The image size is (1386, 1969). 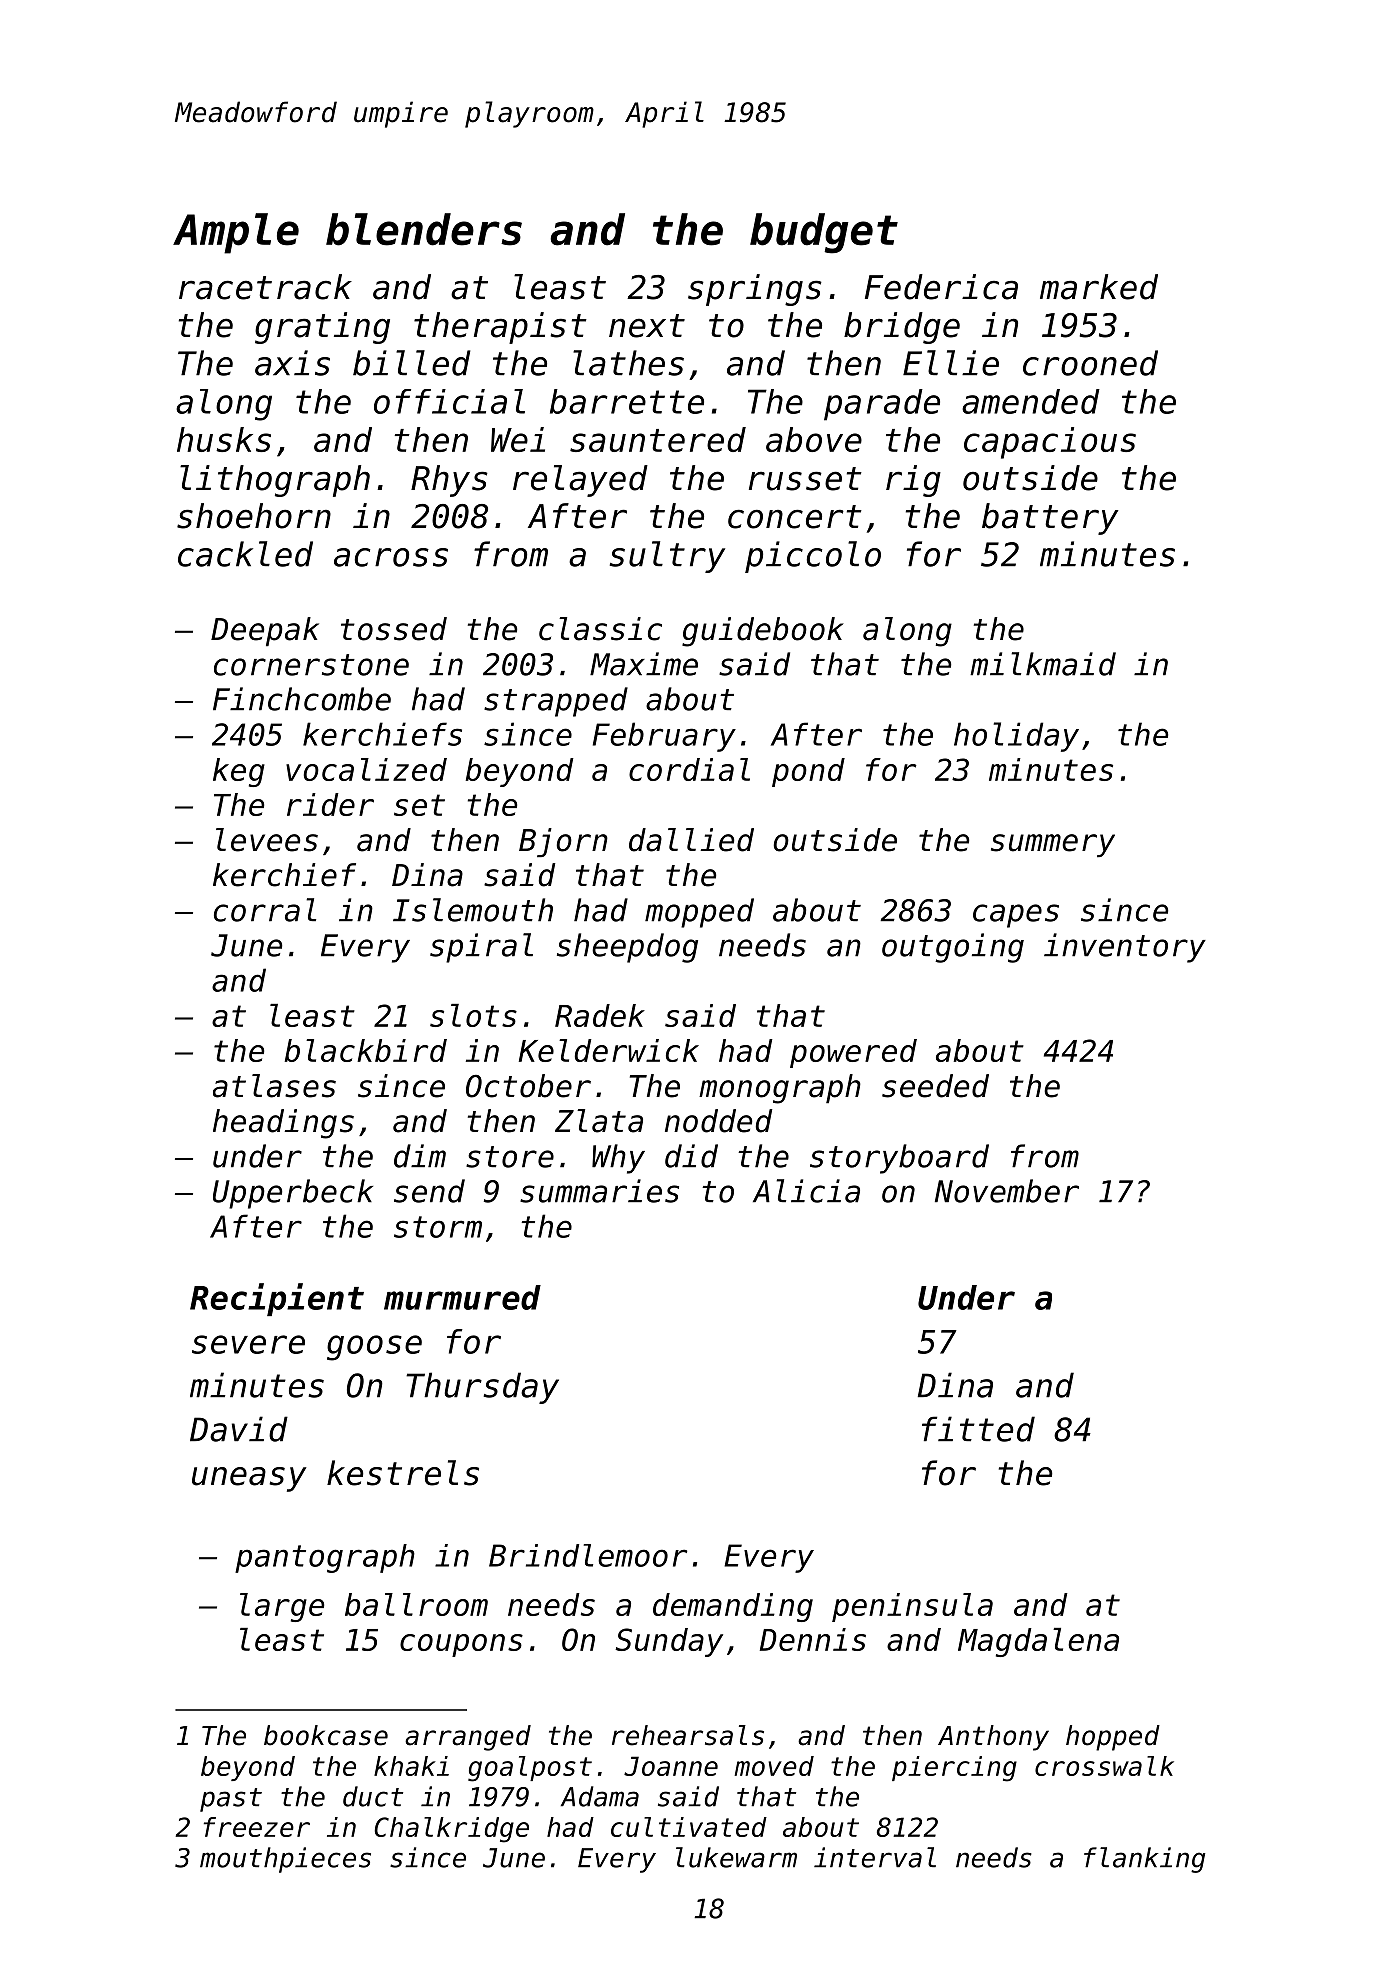 What do you see at coordinates (1144, 1860) in the screenshot?
I see `flanking` at bounding box center [1144, 1860].
